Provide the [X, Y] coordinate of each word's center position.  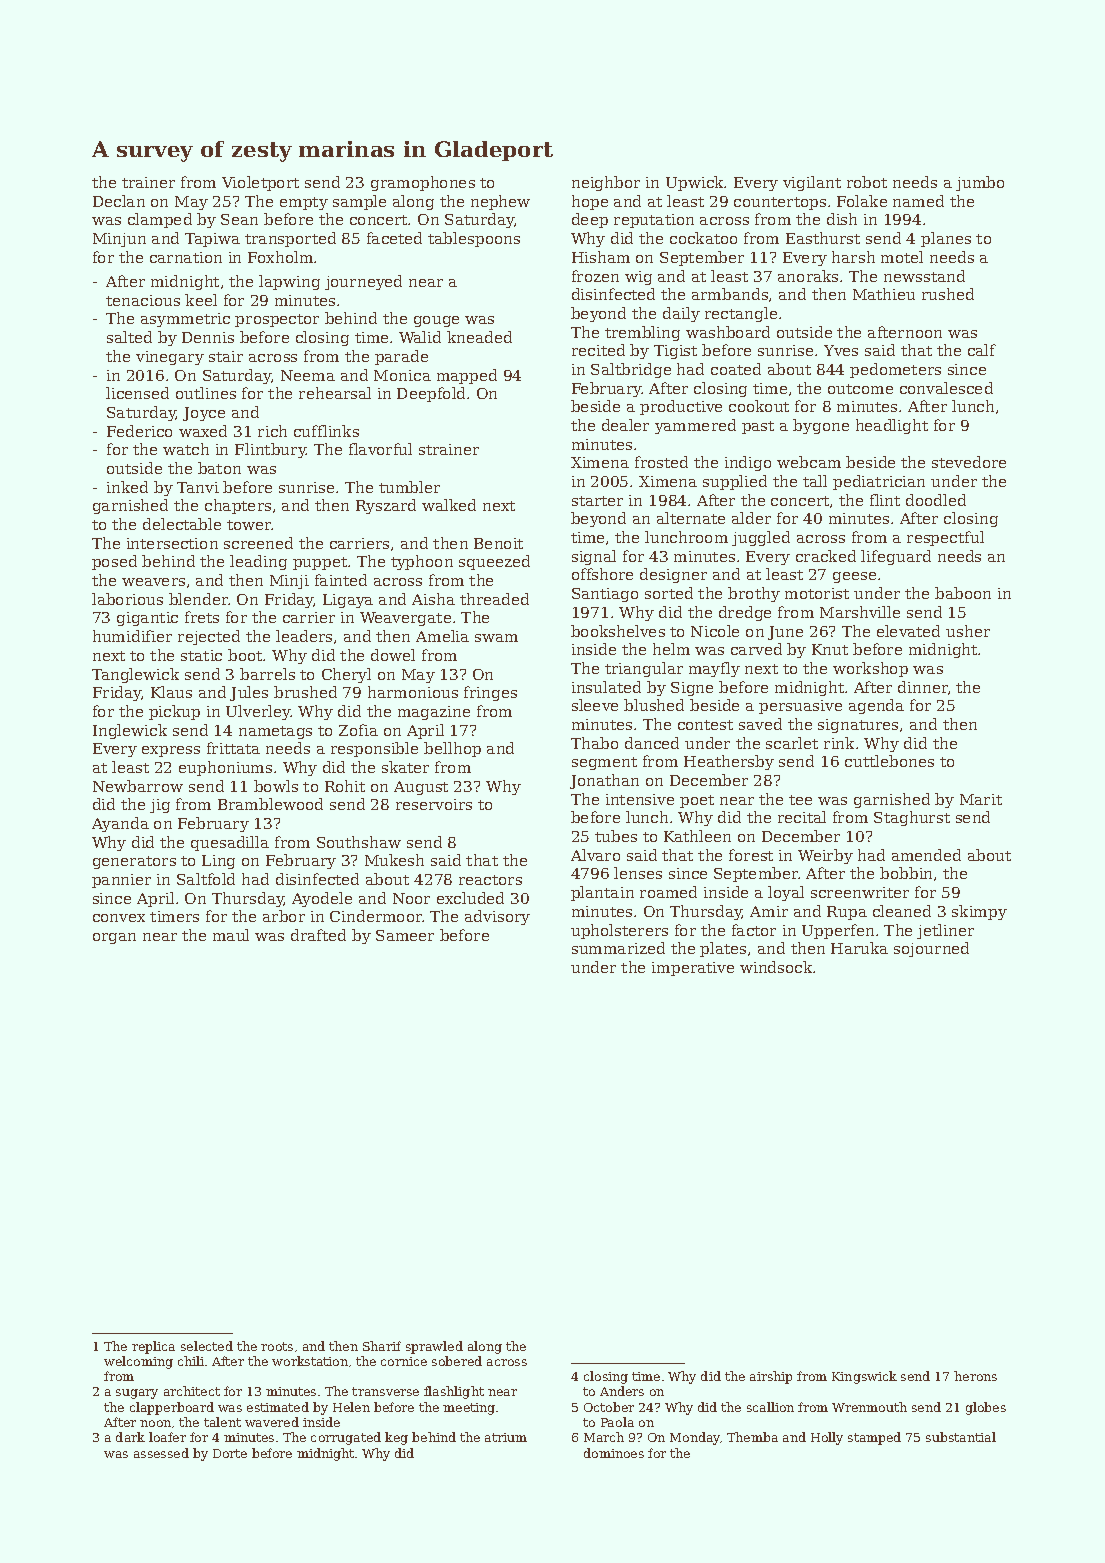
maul [231, 935]
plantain [602, 893]
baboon [963, 593]
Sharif [382, 1346]
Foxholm [280, 257]
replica [153, 1347]
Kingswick [864, 1377]
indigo [748, 463]
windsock [776, 967]
